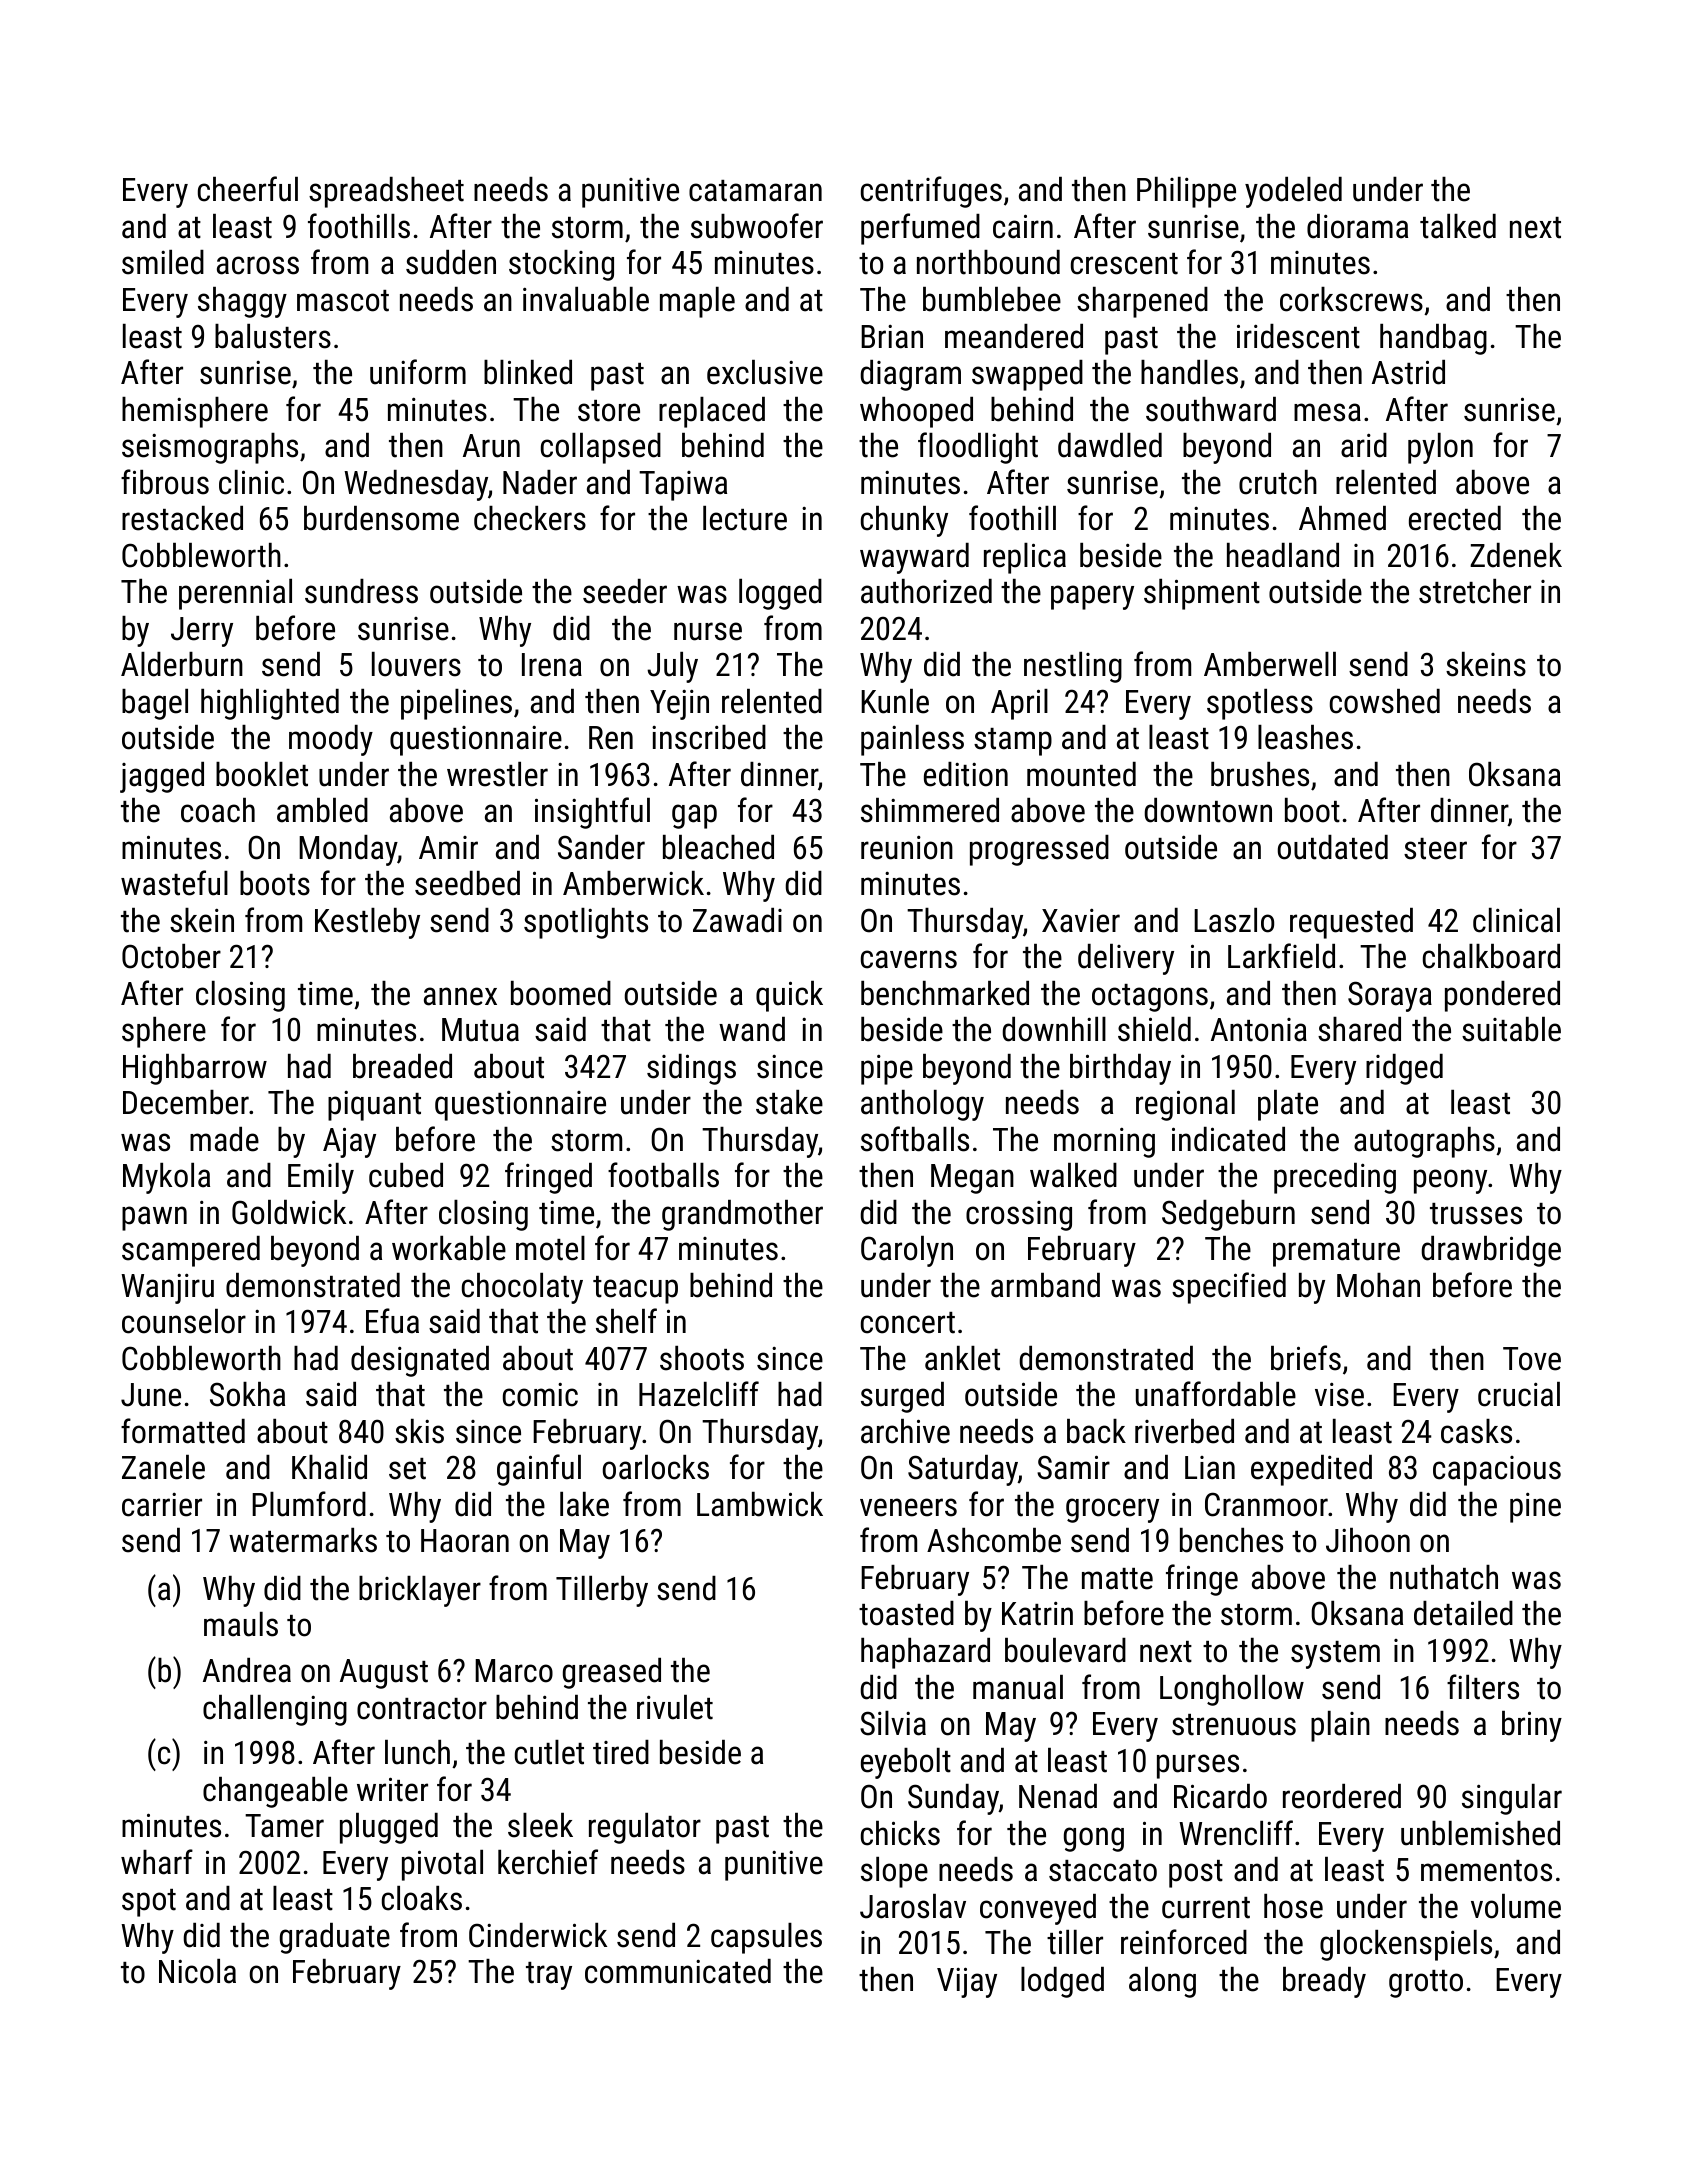 This screenshot has width=1683, height=2178. I want to click on stamp, so click(1013, 742).
